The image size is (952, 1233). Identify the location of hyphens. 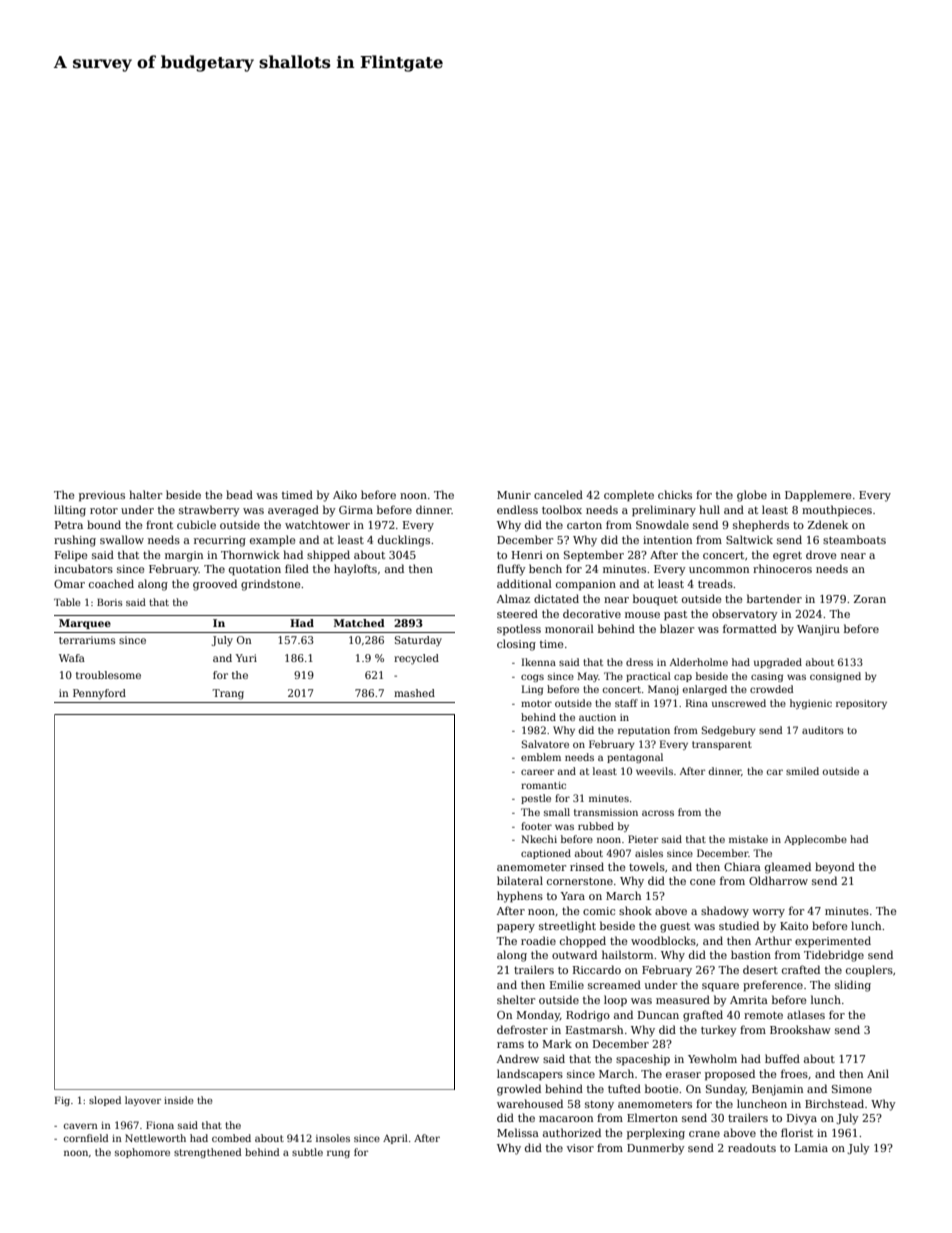
(520, 897).
